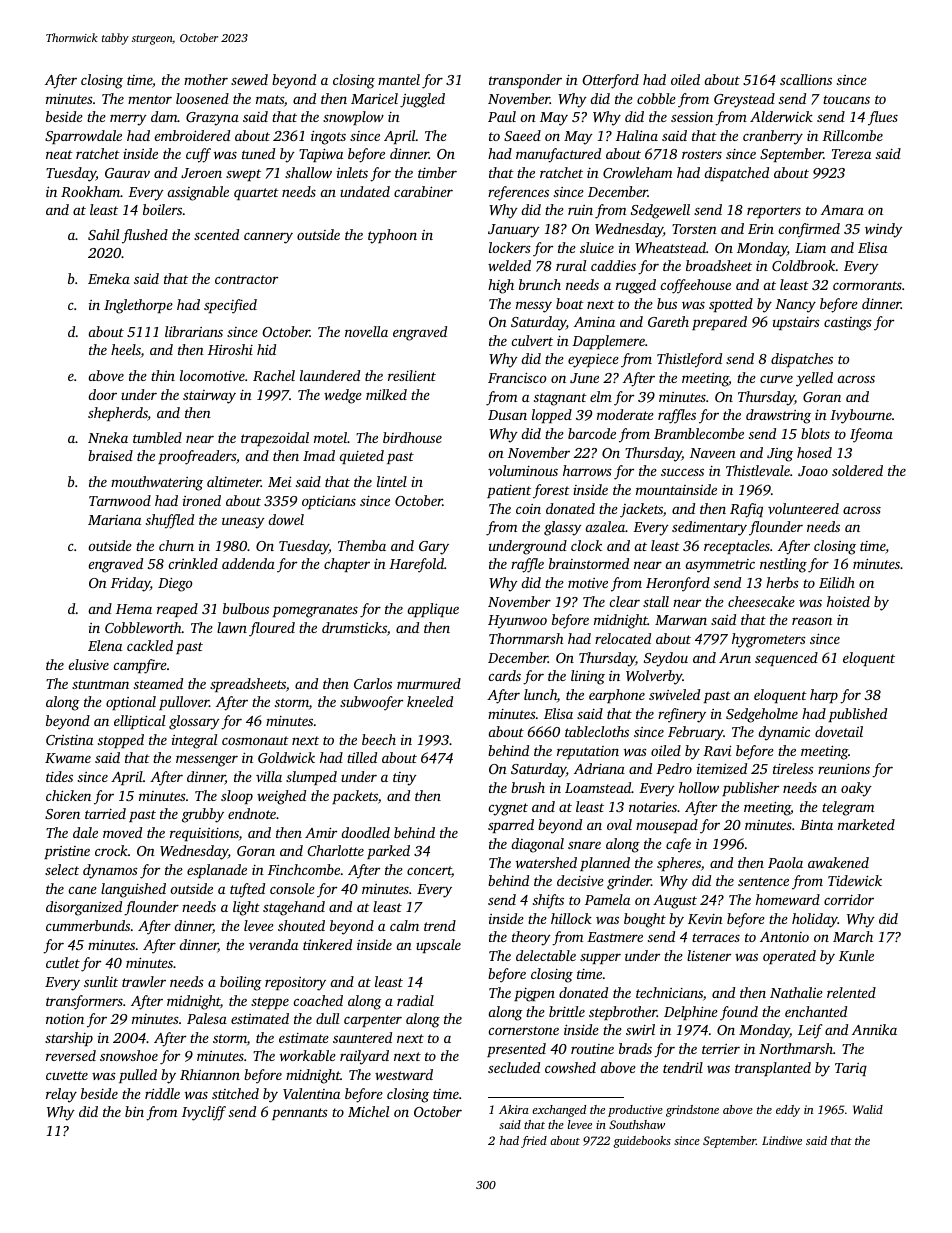 This image has width=952, height=1233. Describe the element at coordinates (788, 899) in the image. I see `homeward` at that location.
